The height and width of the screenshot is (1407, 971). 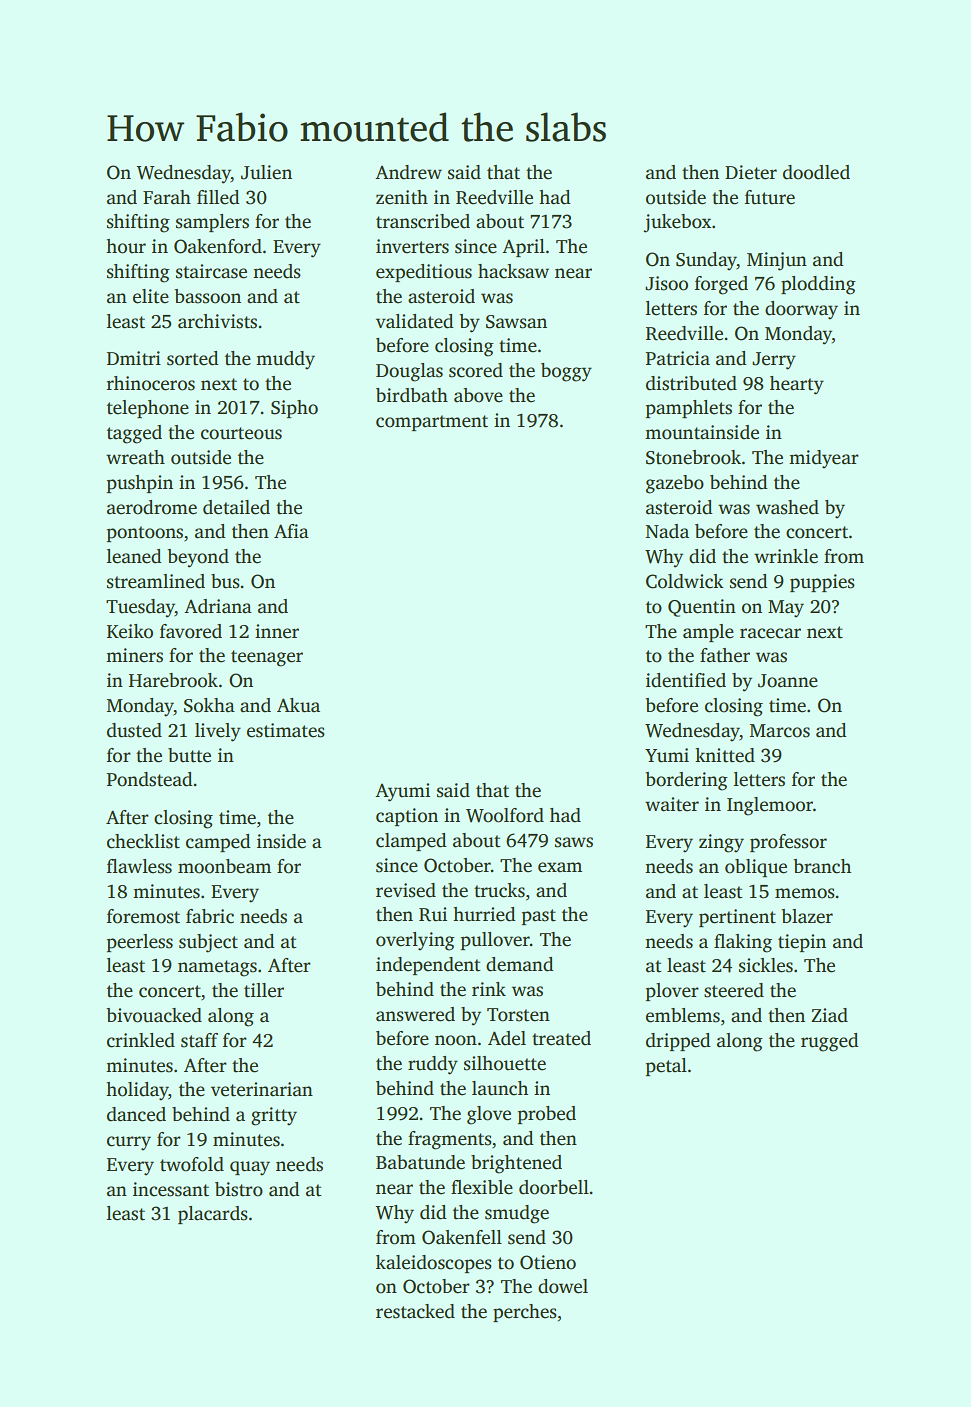 What do you see at coordinates (143, 841) in the screenshot?
I see `checklist` at bounding box center [143, 841].
